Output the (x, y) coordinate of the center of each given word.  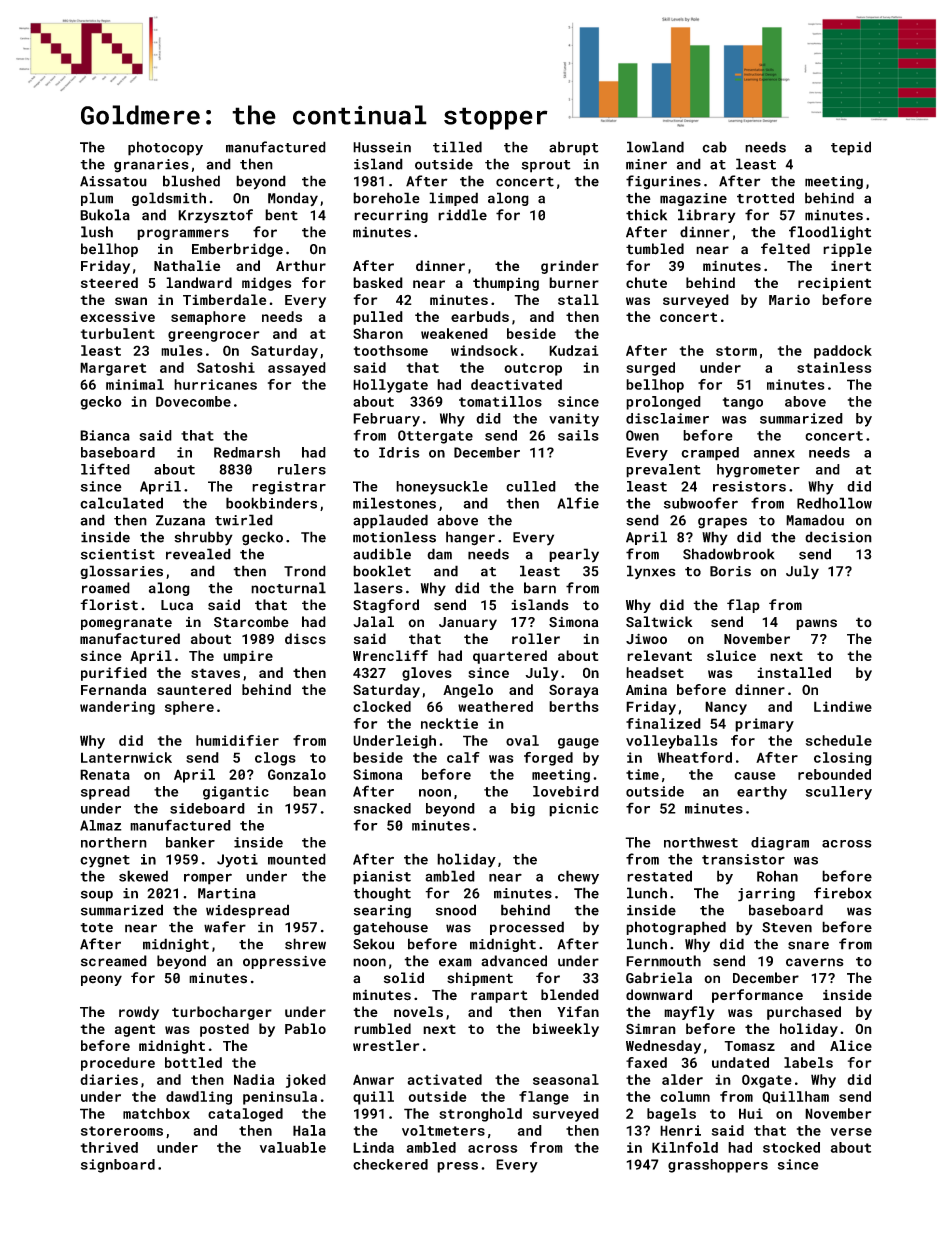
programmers (183, 234)
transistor (743, 859)
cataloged (245, 1115)
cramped (710, 454)
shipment (480, 979)
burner (574, 282)
